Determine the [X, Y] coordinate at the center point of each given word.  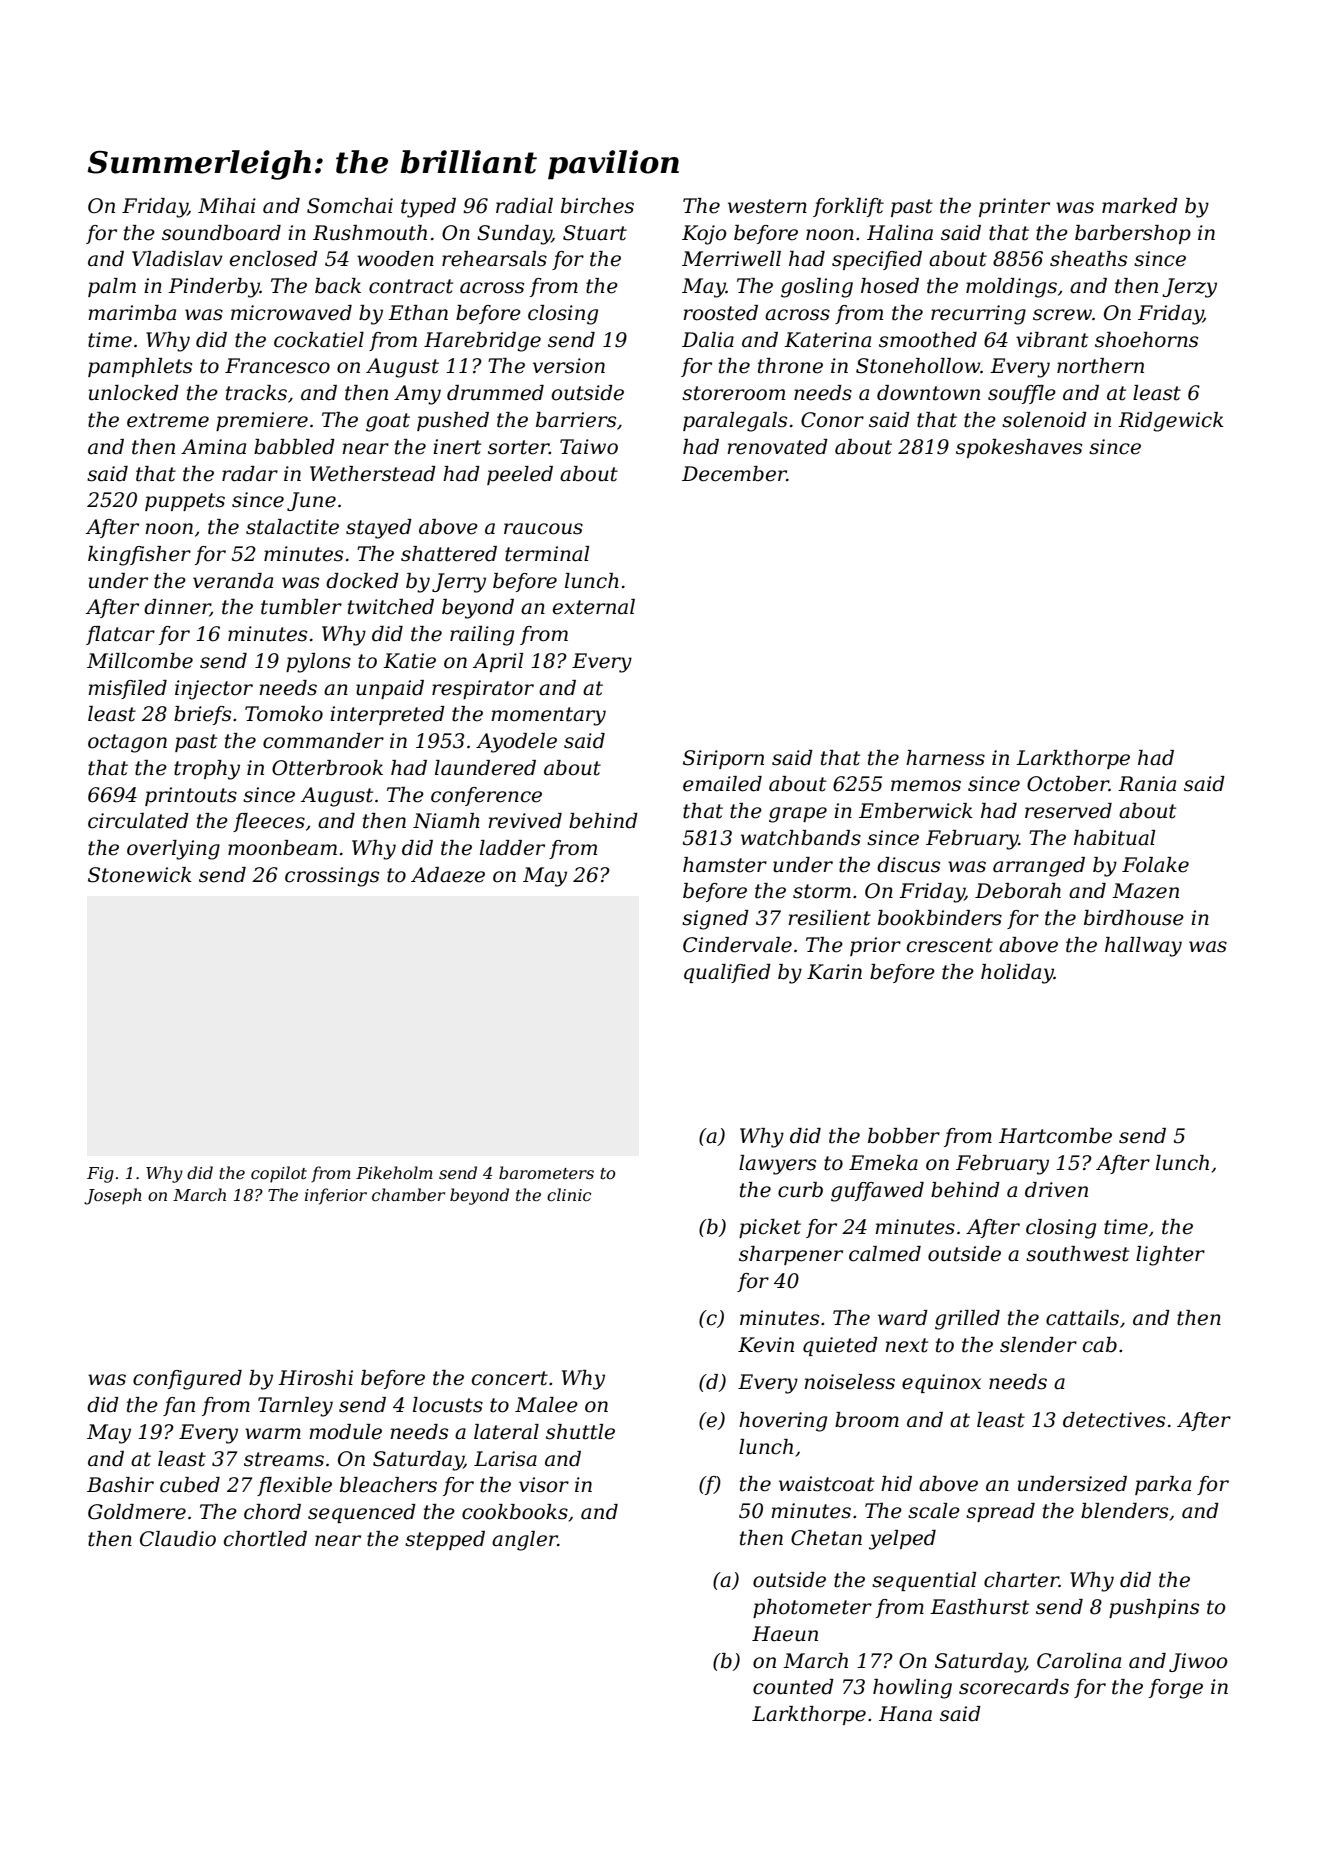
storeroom [733, 393]
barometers [546, 1172]
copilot [279, 1174]
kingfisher [139, 556]
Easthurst [979, 1607]
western [767, 206]
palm [112, 287]
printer [1014, 207]
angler [525, 1541]
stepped [445, 1540]
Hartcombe [1055, 1136]
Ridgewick [1171, 422]
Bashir [120, 1485]
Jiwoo [1198, 1662]
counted [793, 1687]
